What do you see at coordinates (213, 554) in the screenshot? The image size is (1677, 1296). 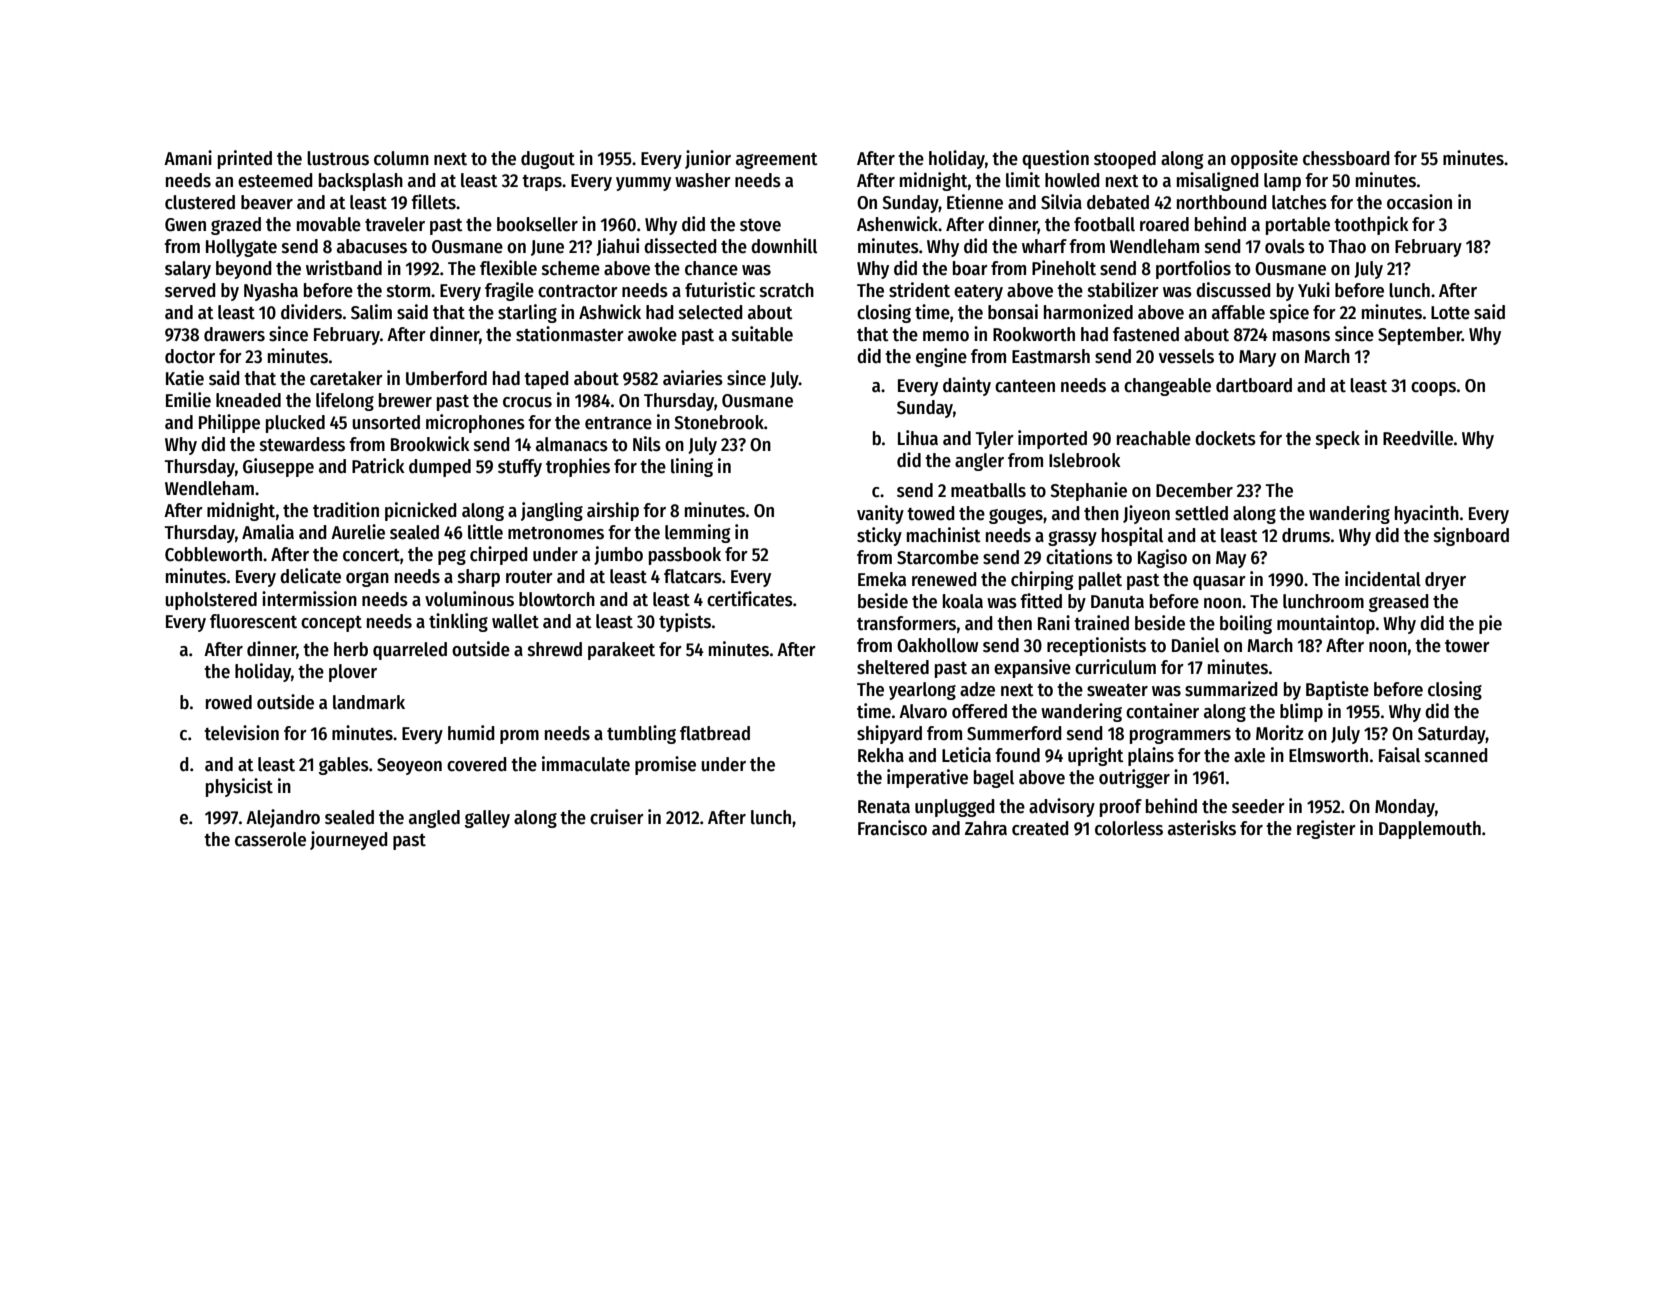 I see `Cobbleworth` at bounding box center [213, 554].
